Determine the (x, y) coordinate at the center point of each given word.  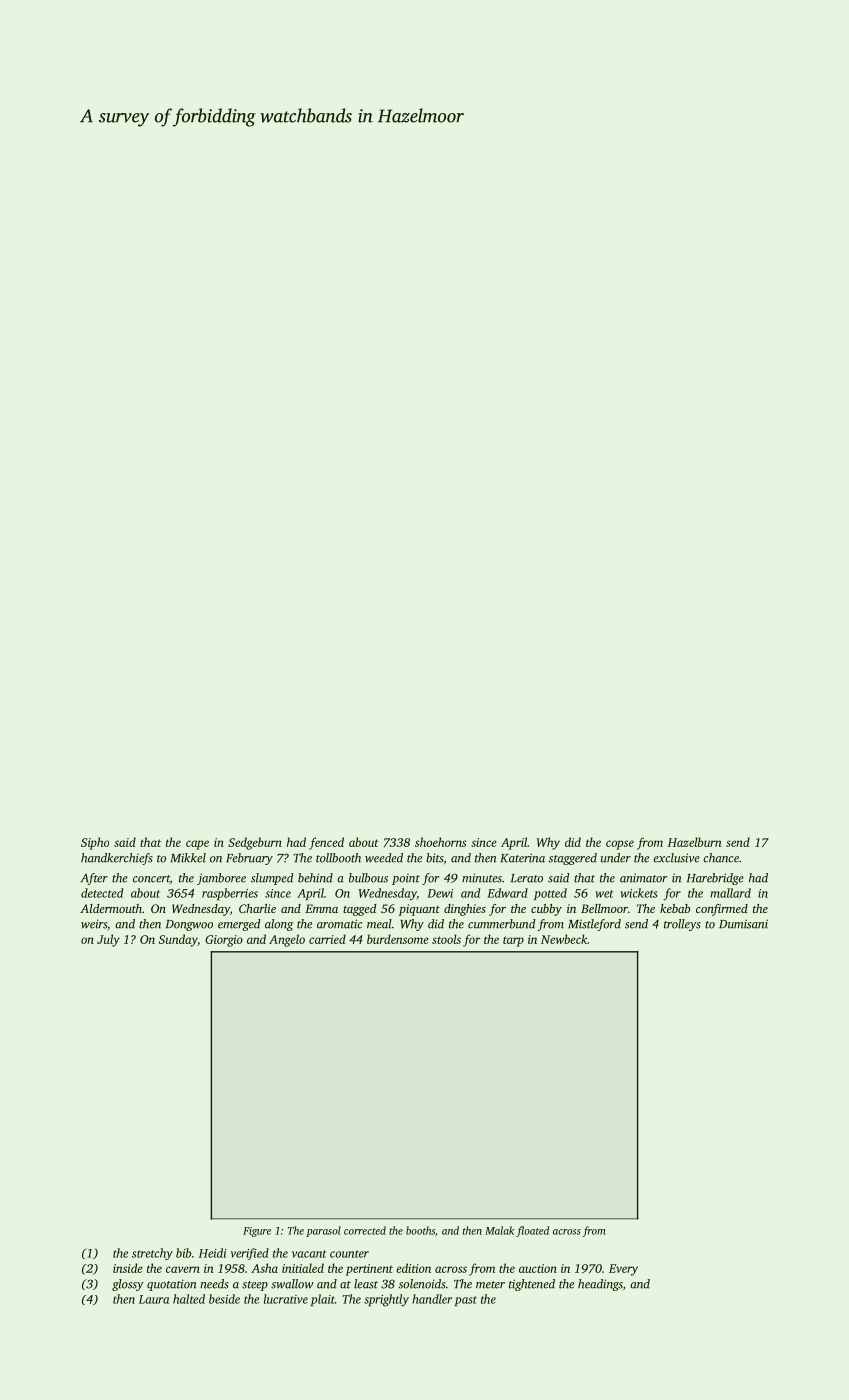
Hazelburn (695, 842)
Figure (257, 1232)
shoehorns (440, 842)
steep (255, 1286)
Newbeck (564, 939)
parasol (323, 1231)
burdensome (398, 939)
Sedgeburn (255, 843)
